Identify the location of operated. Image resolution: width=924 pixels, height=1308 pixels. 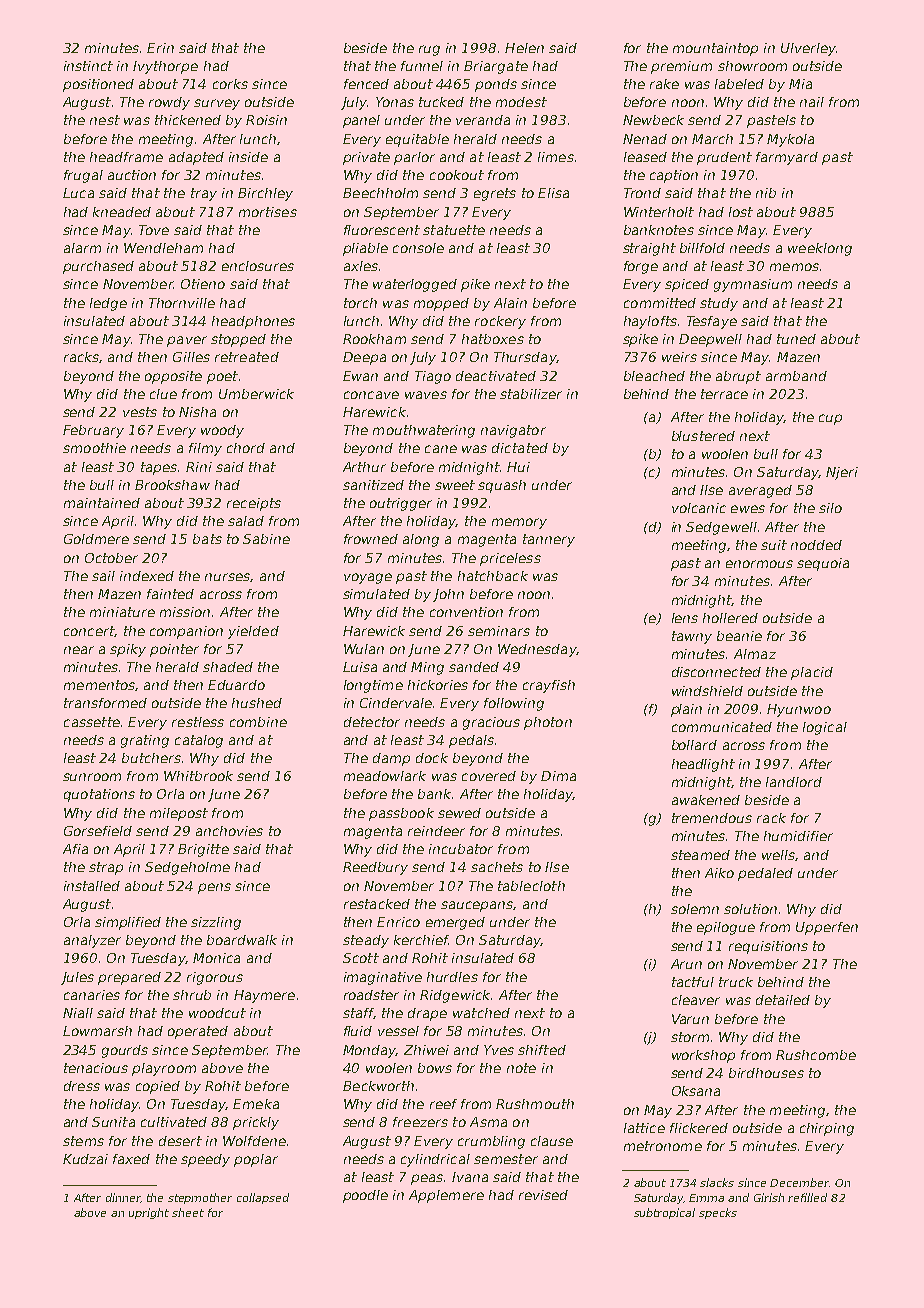
(198, 1032).
